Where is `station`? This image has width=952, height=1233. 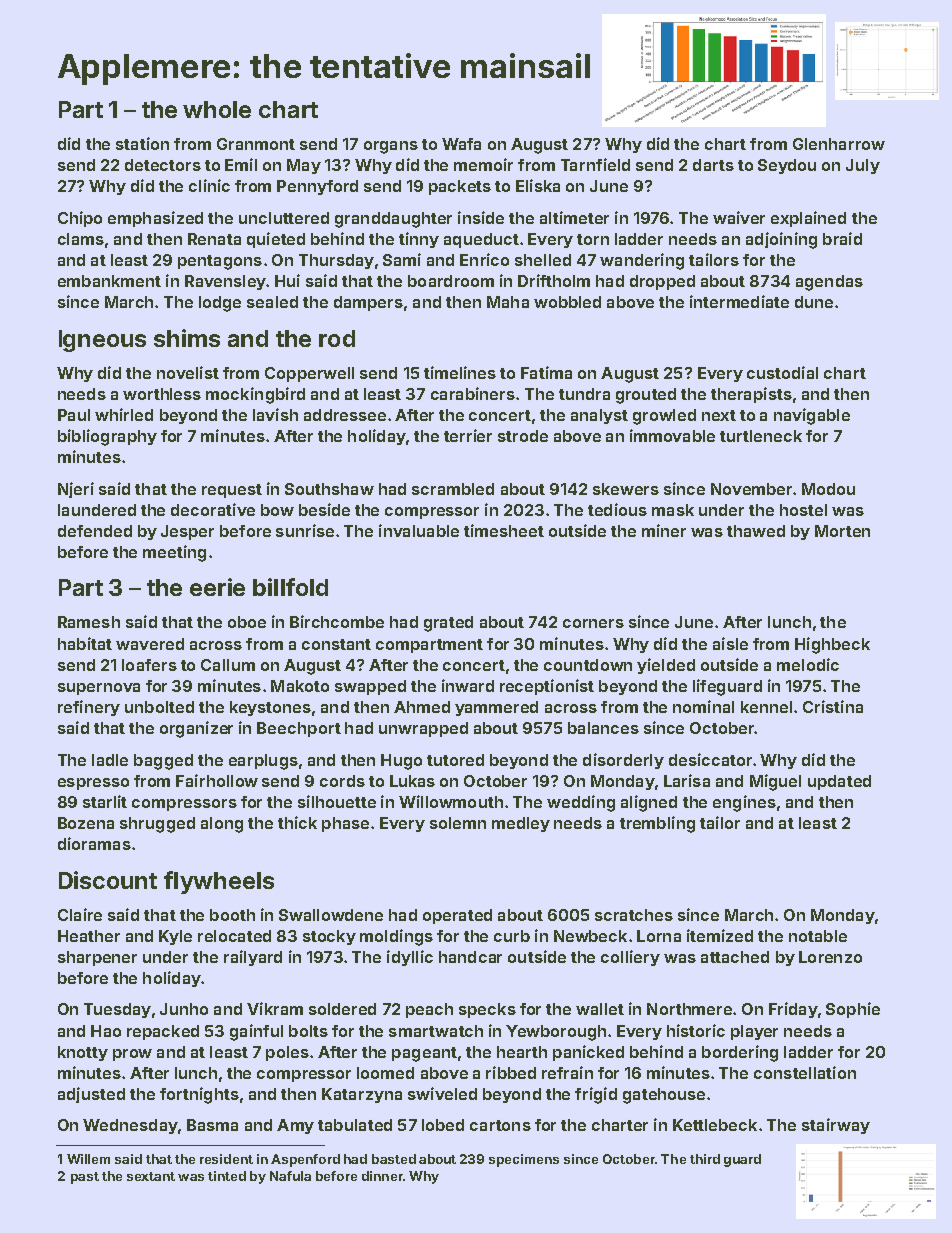
station is located at coordinates (142, 143).
